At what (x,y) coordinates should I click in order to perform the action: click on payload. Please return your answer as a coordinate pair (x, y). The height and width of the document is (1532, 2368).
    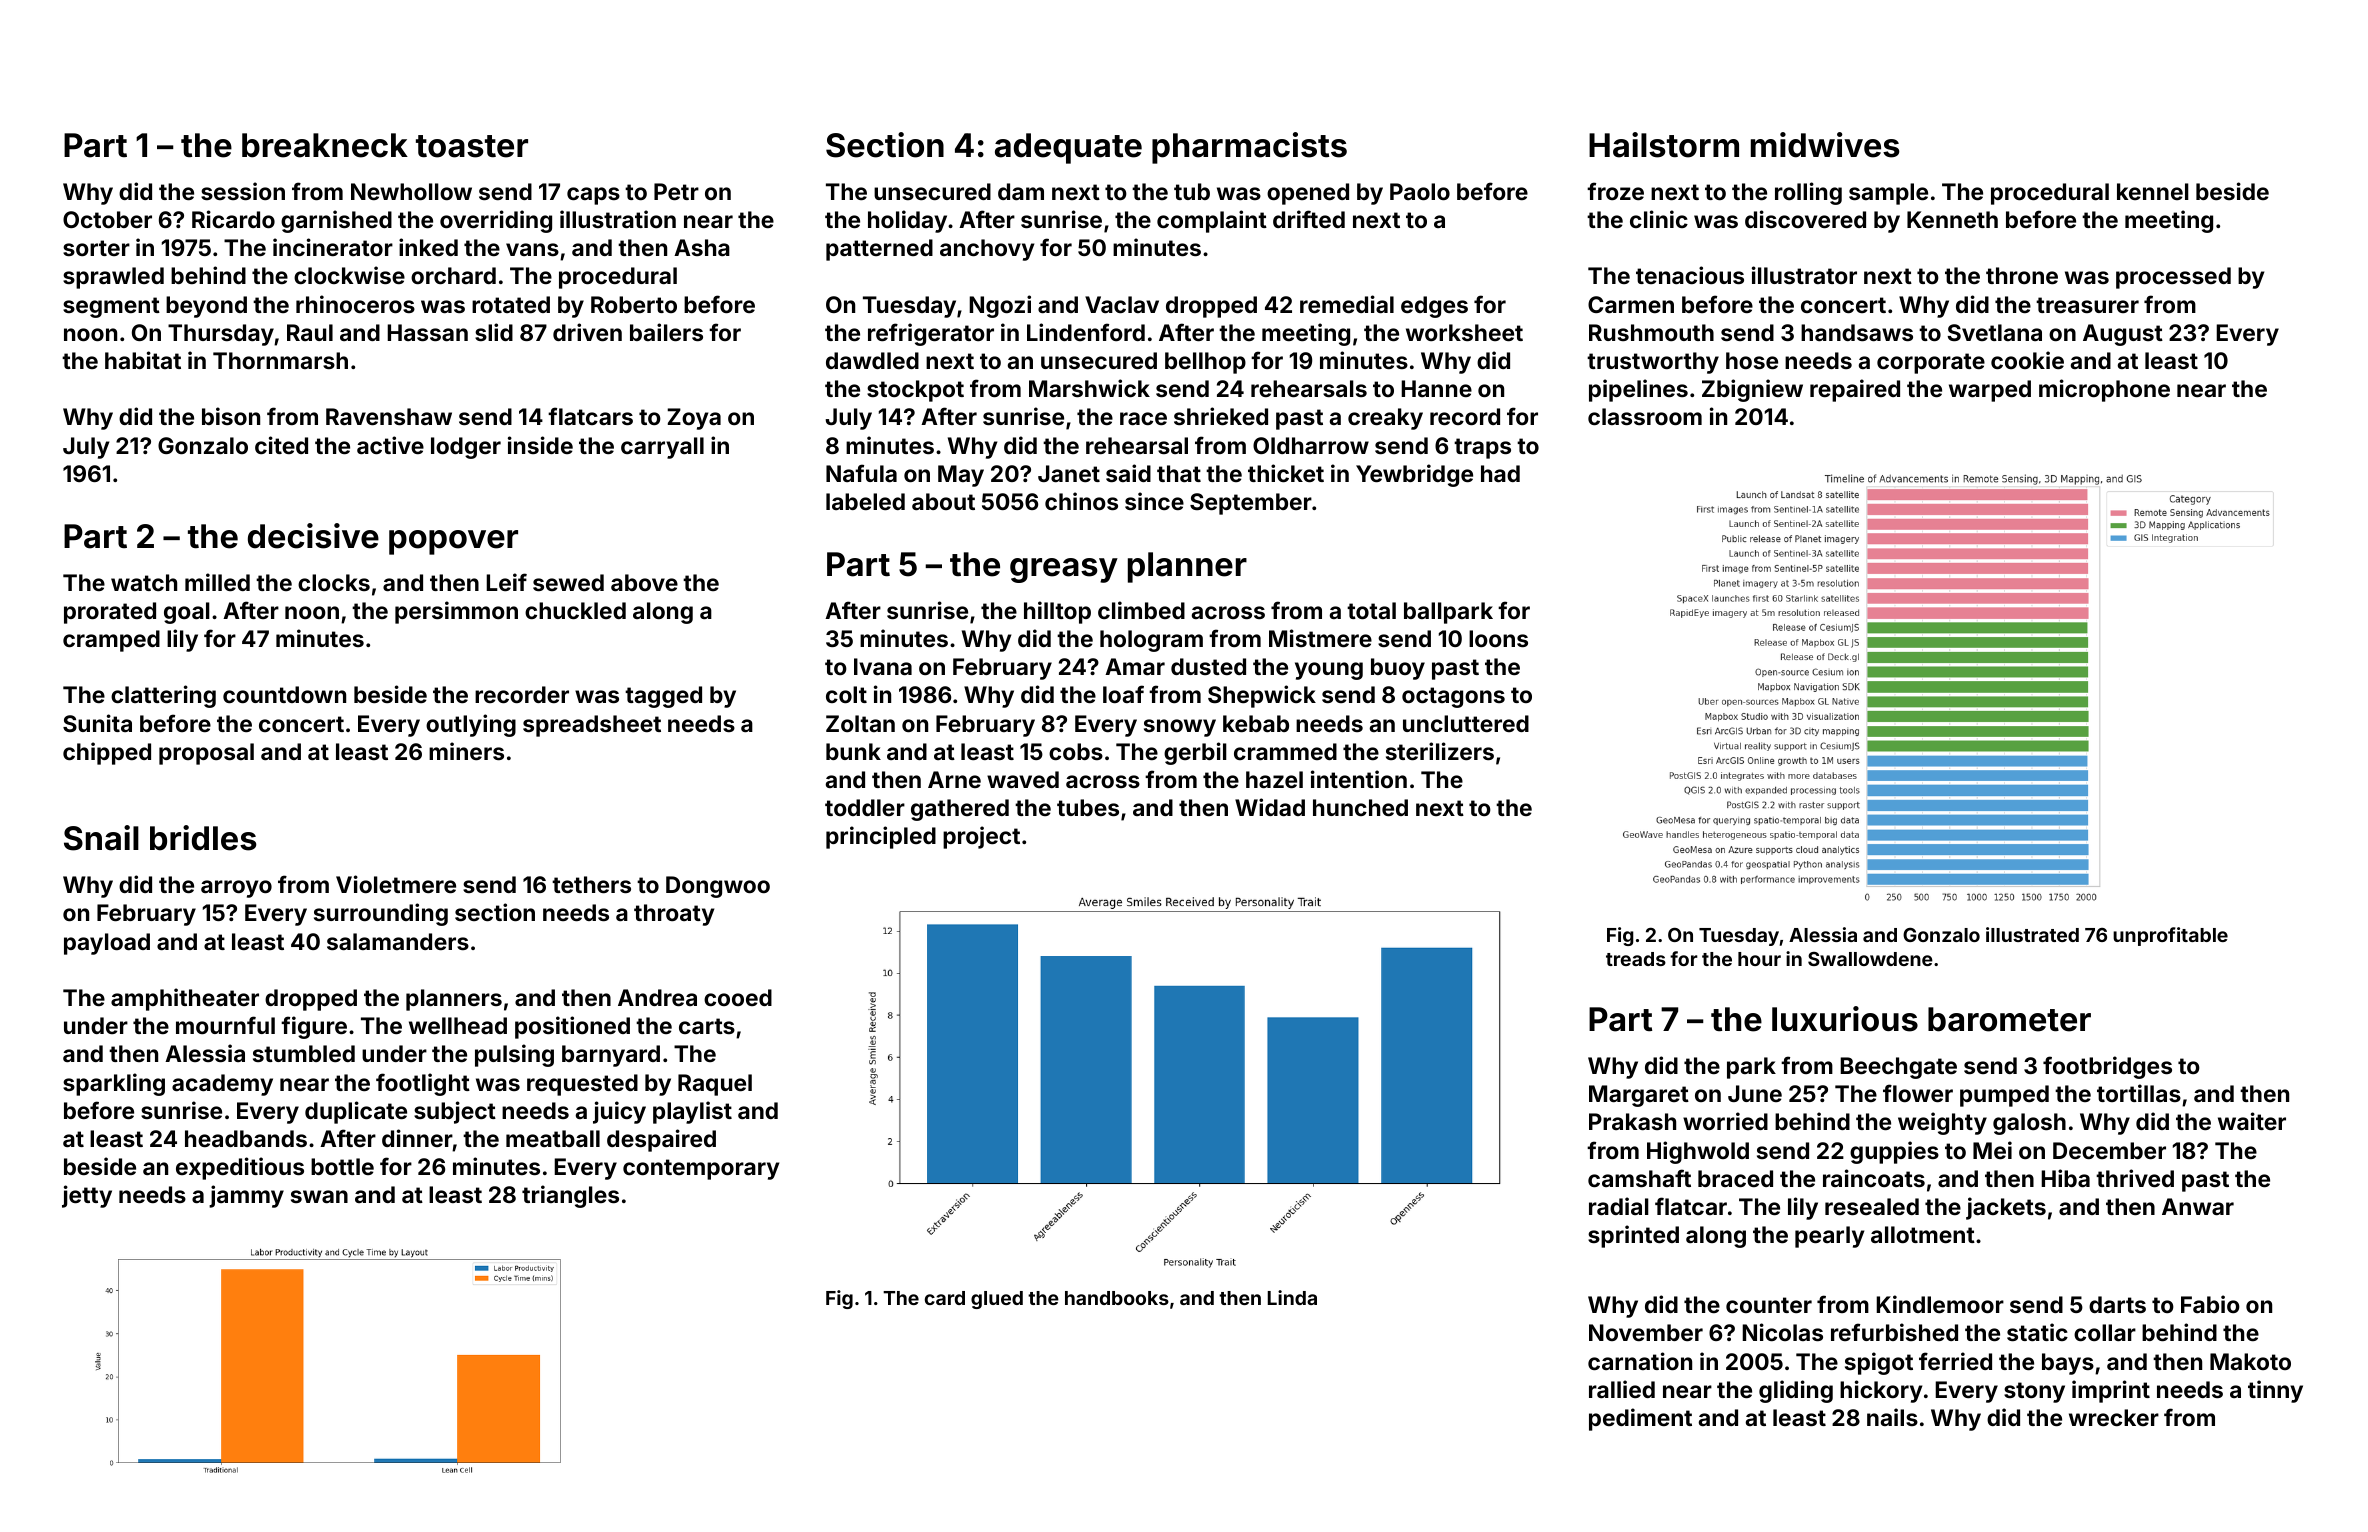
    Looking at the image, I should click on (107, 944).
